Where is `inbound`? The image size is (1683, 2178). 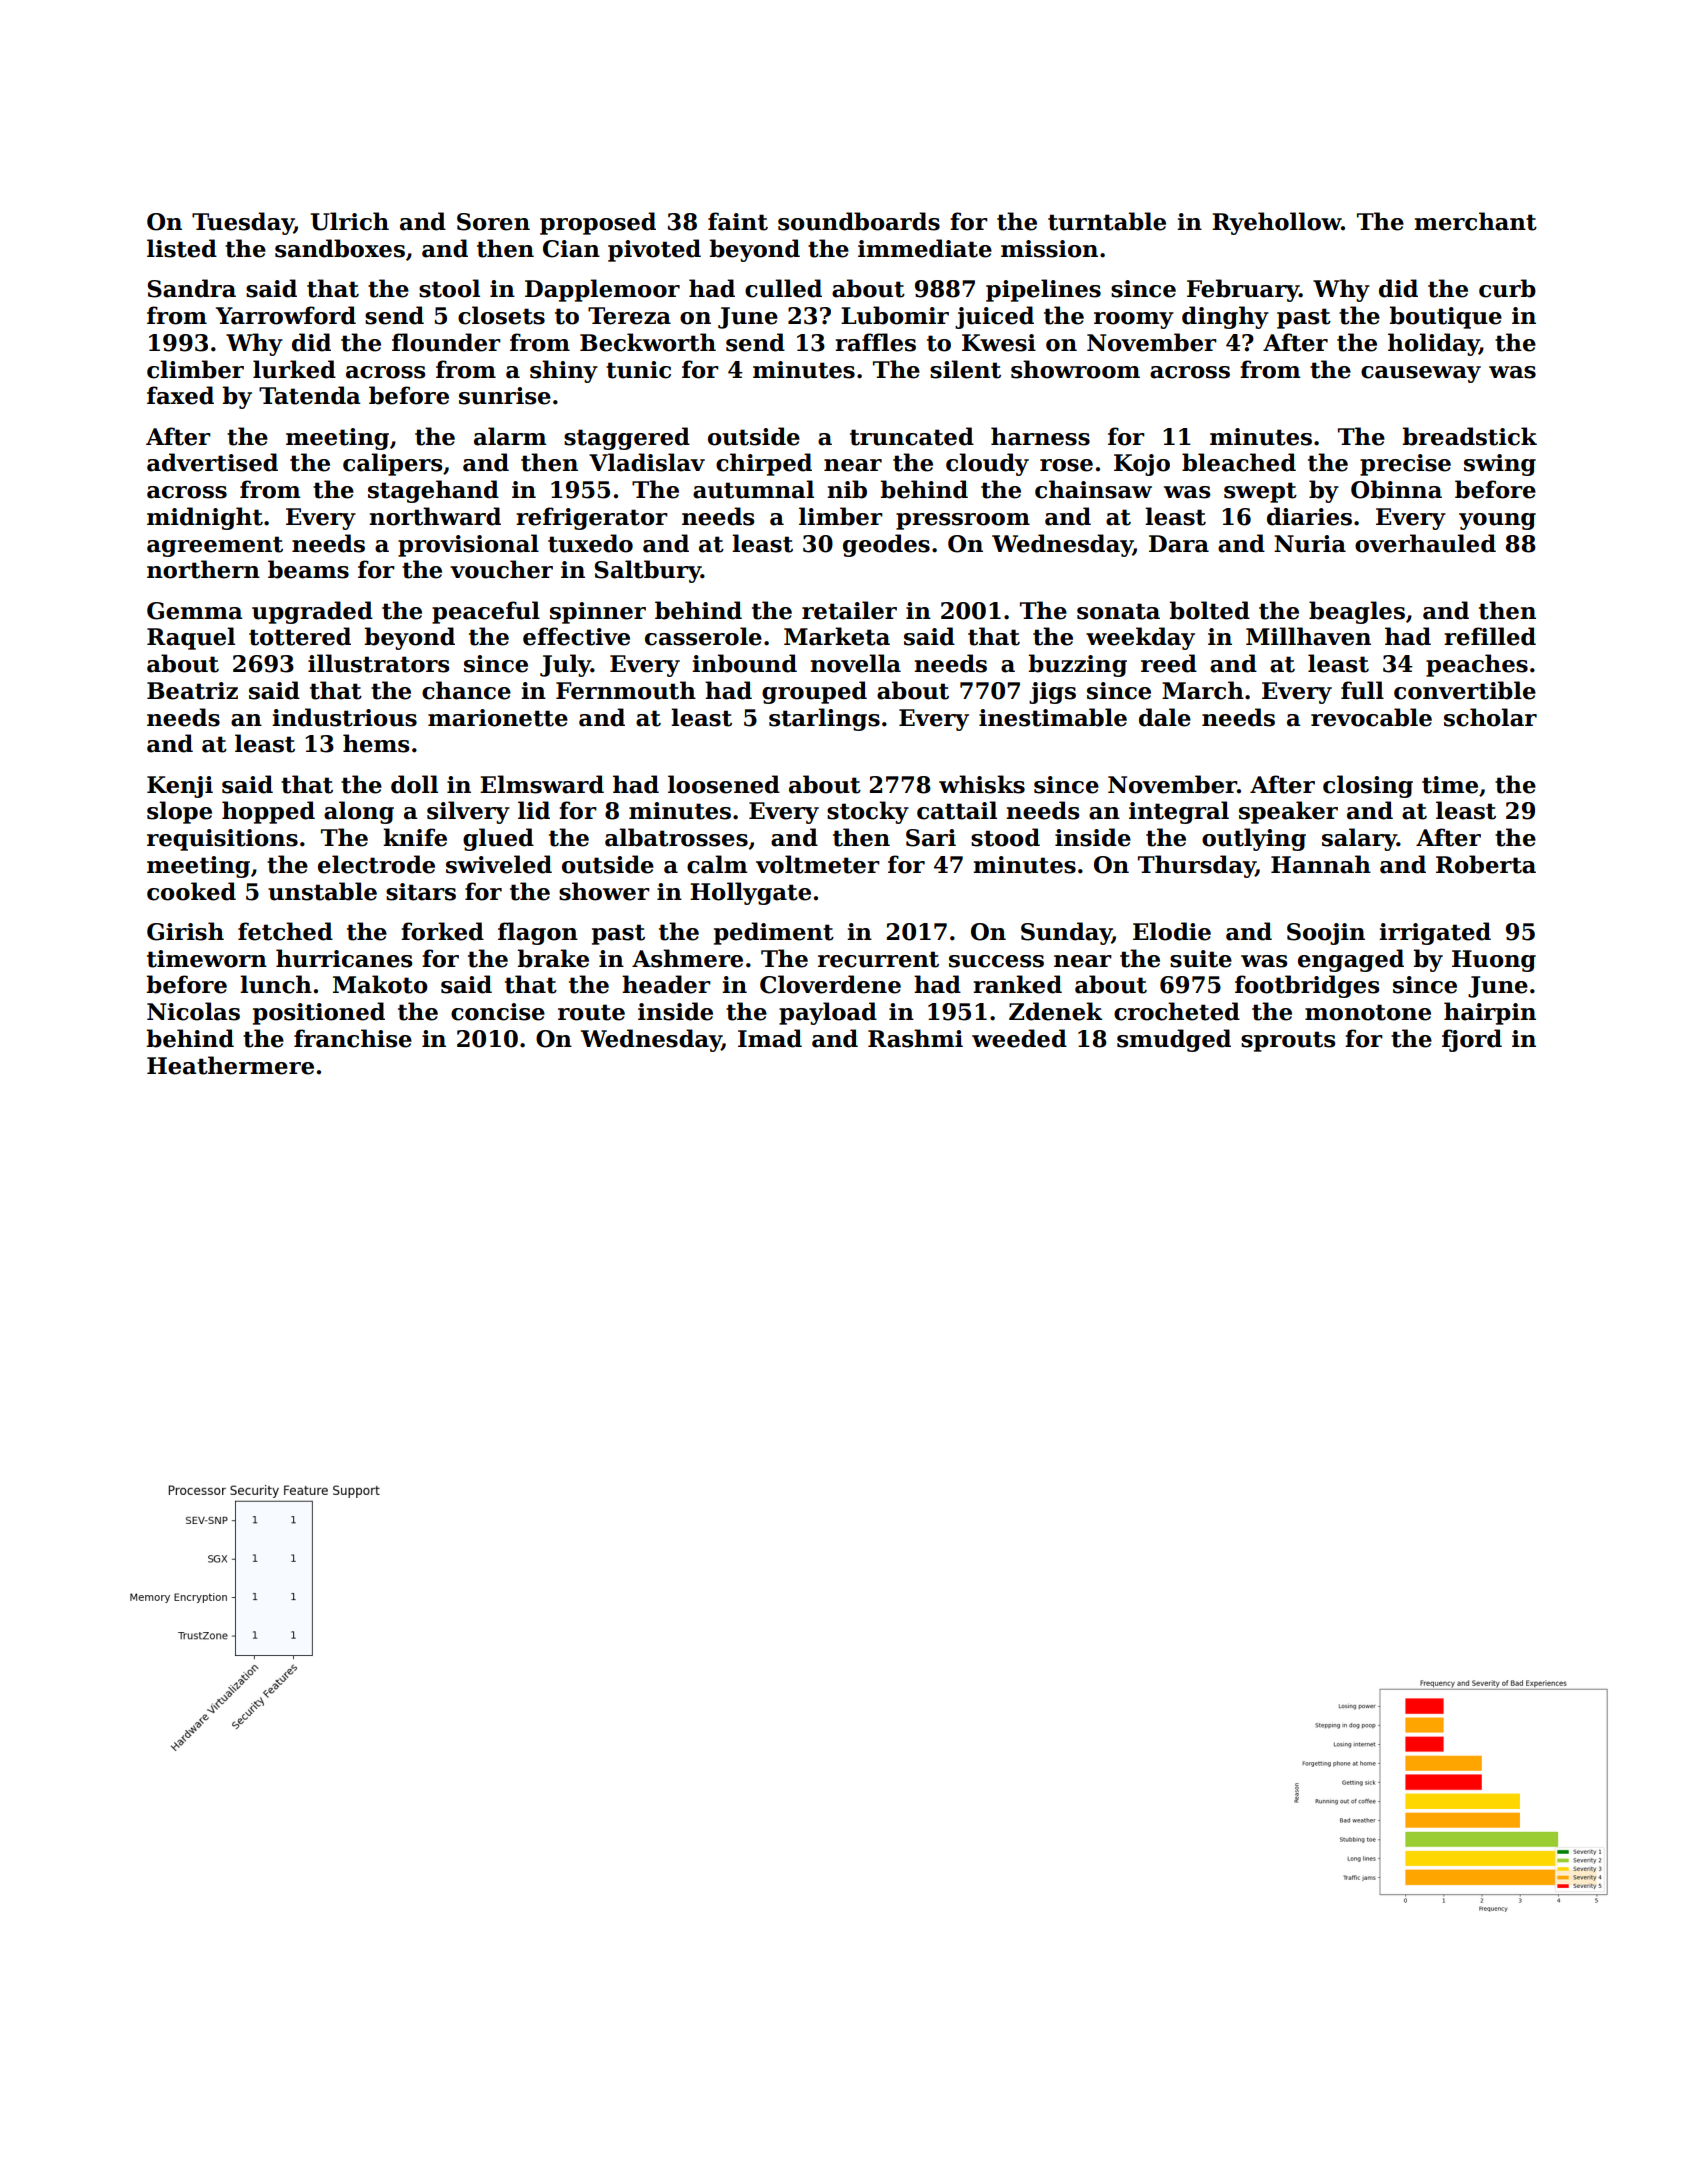
inbound is located at coordinates (744, 663).
